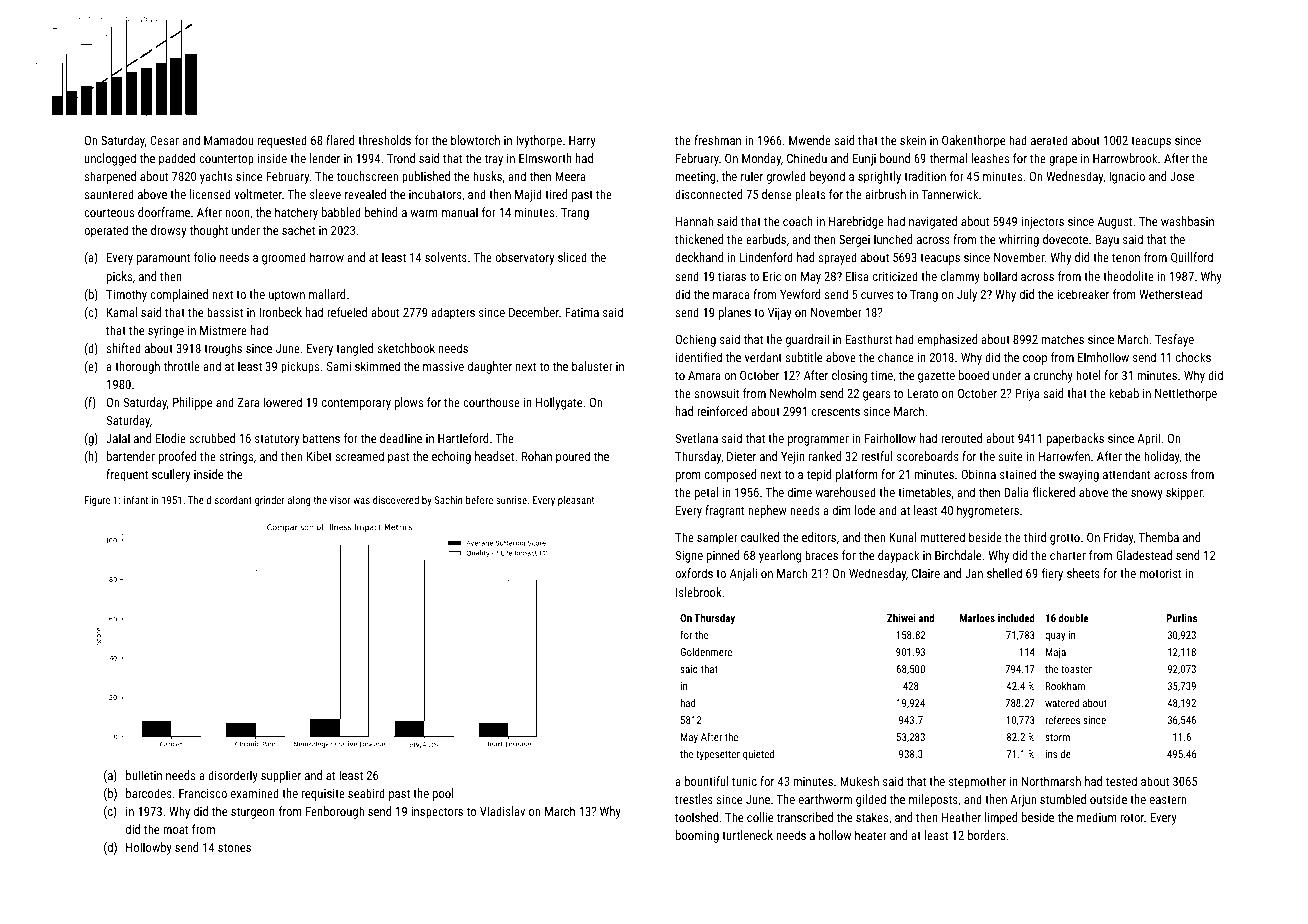 The width and height of the screenshot is (1308, 924). Describe the element at coordinates (807, 158) in the screenshot. I see `Chinedu` at that location.
